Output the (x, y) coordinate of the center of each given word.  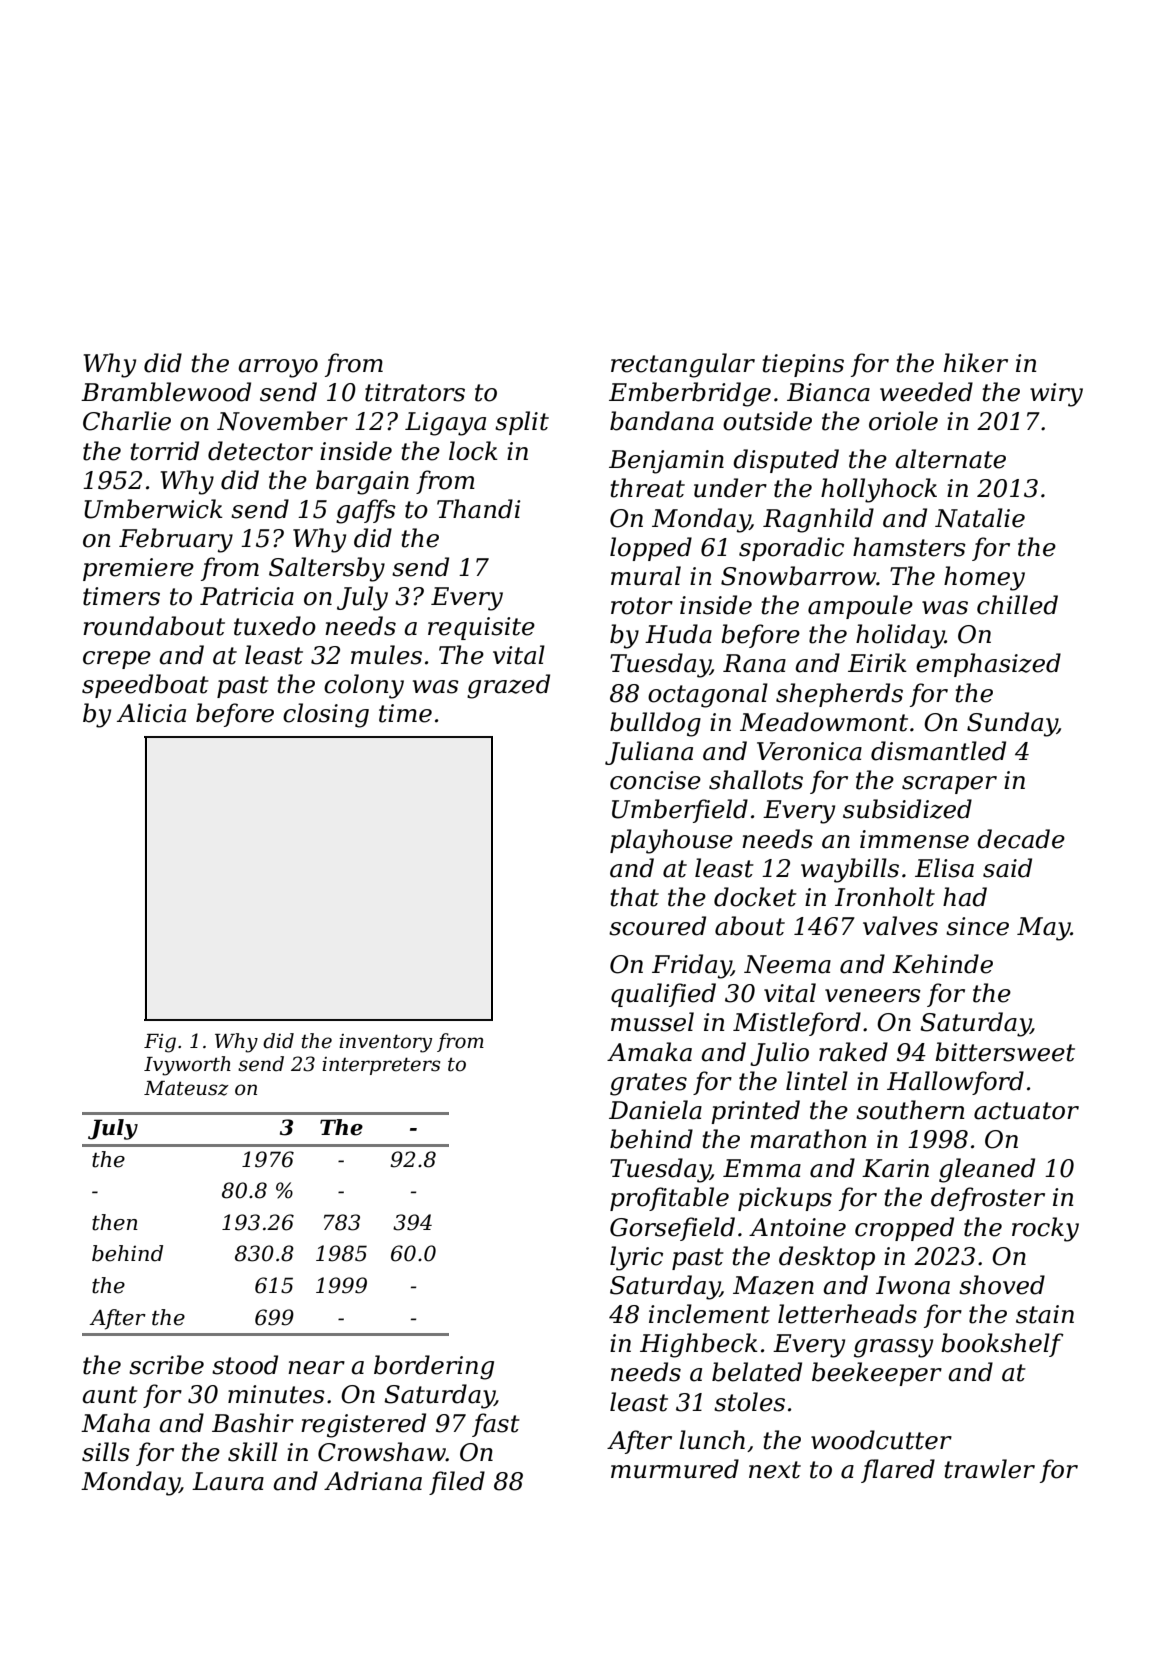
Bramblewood (166, 392)
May (1044, 929)
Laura (228, 1481)
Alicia (151, 713)
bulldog (655, 724)
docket (755, 897)
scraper (949, 785)
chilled (1017, 605)
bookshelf (1002, 1345)
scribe (166, 1365)
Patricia (247, 596)
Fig (160, 1043)
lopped (651, 549)
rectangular (683, 365)
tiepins (803, 365)
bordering (434, 1367)
